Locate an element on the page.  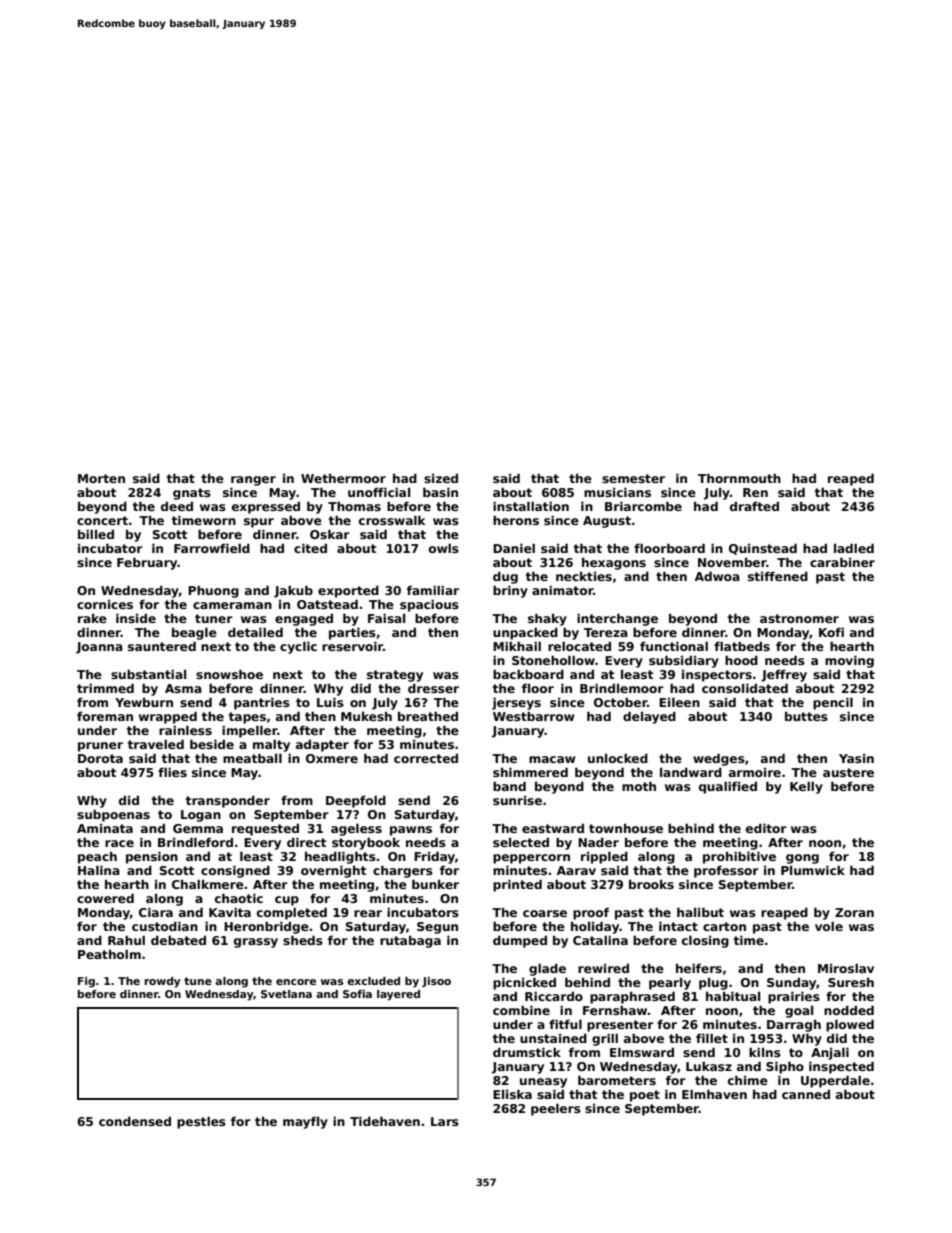
installation is located at coordinates (531, 506).
